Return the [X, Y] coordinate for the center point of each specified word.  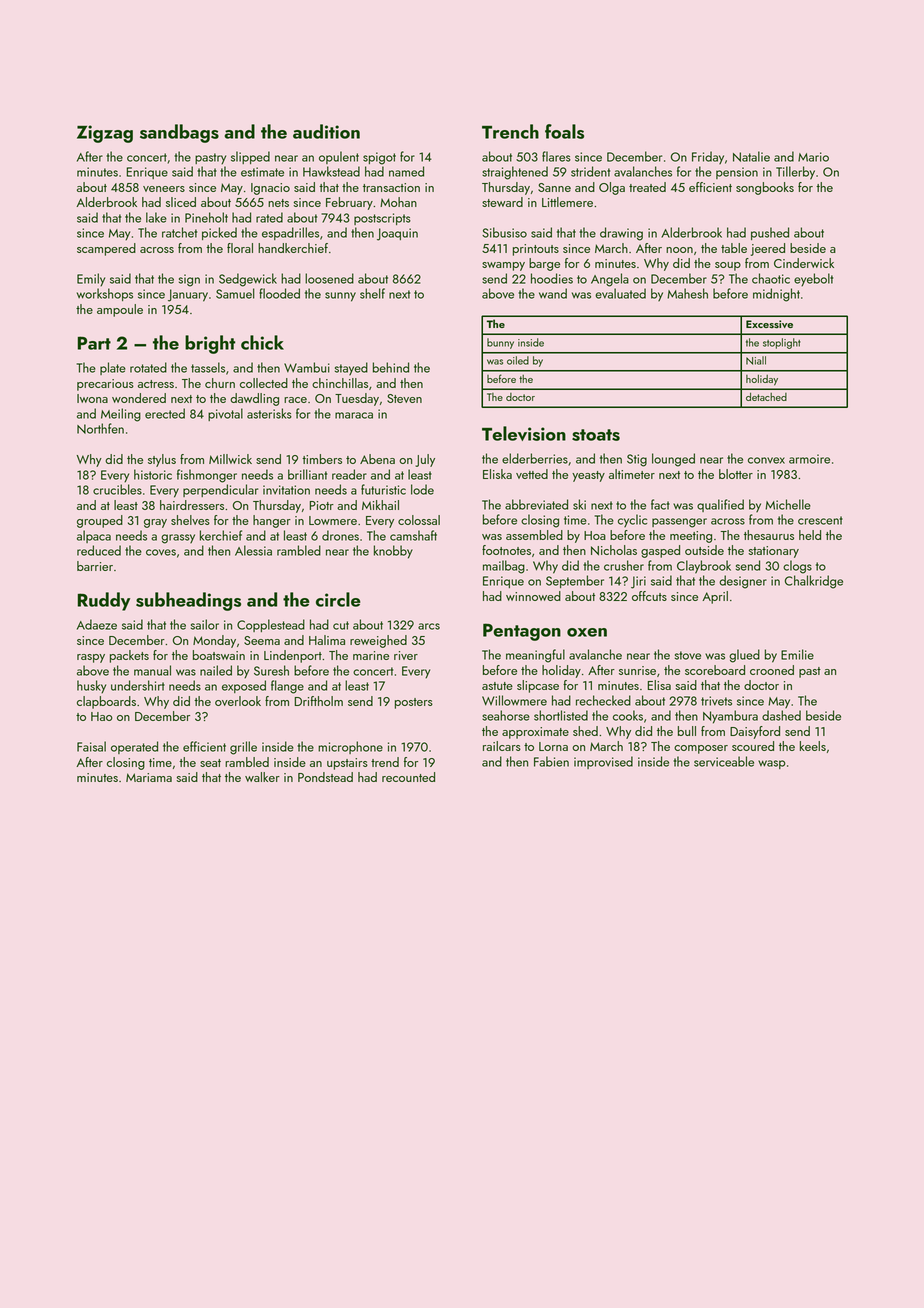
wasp [772, 764]
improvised [603, 762]
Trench [510, 131]
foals [564, 131]
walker [262, 777]
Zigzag [105, 134]
